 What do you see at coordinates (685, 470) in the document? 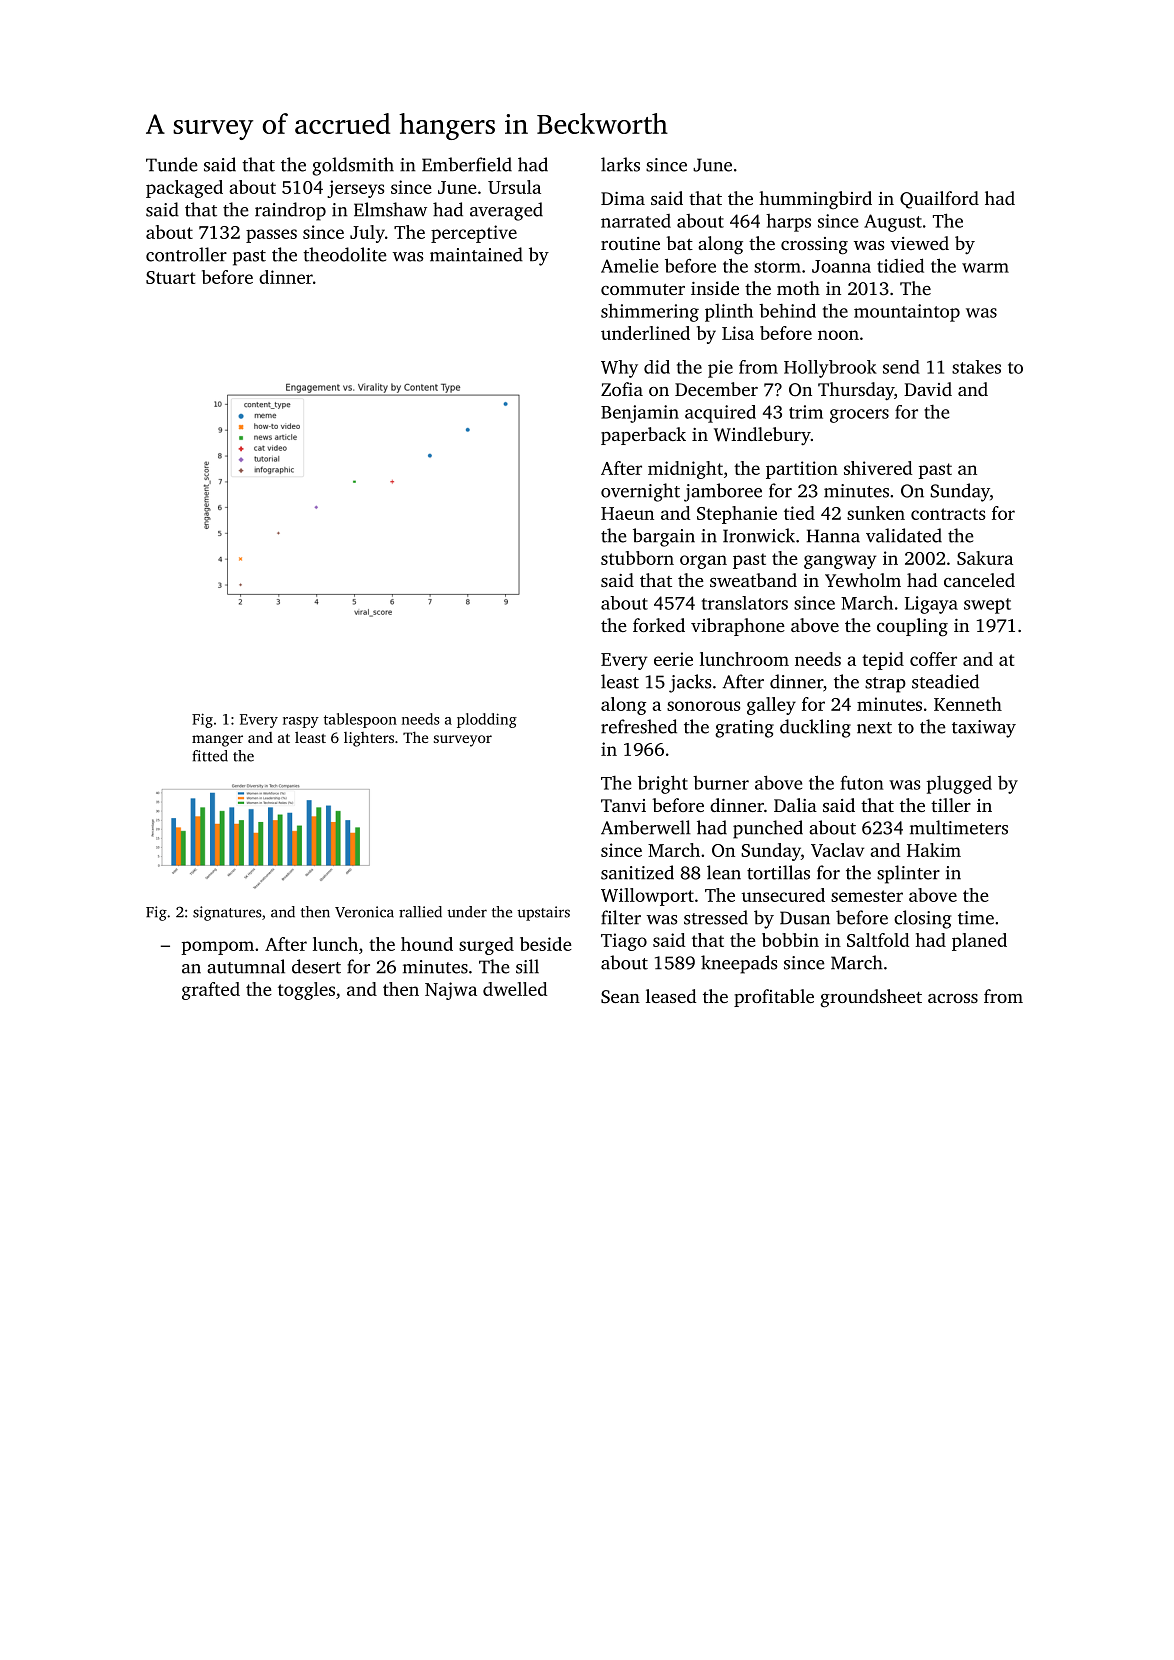
I see `midnight` at bounding box center [685, 470].
